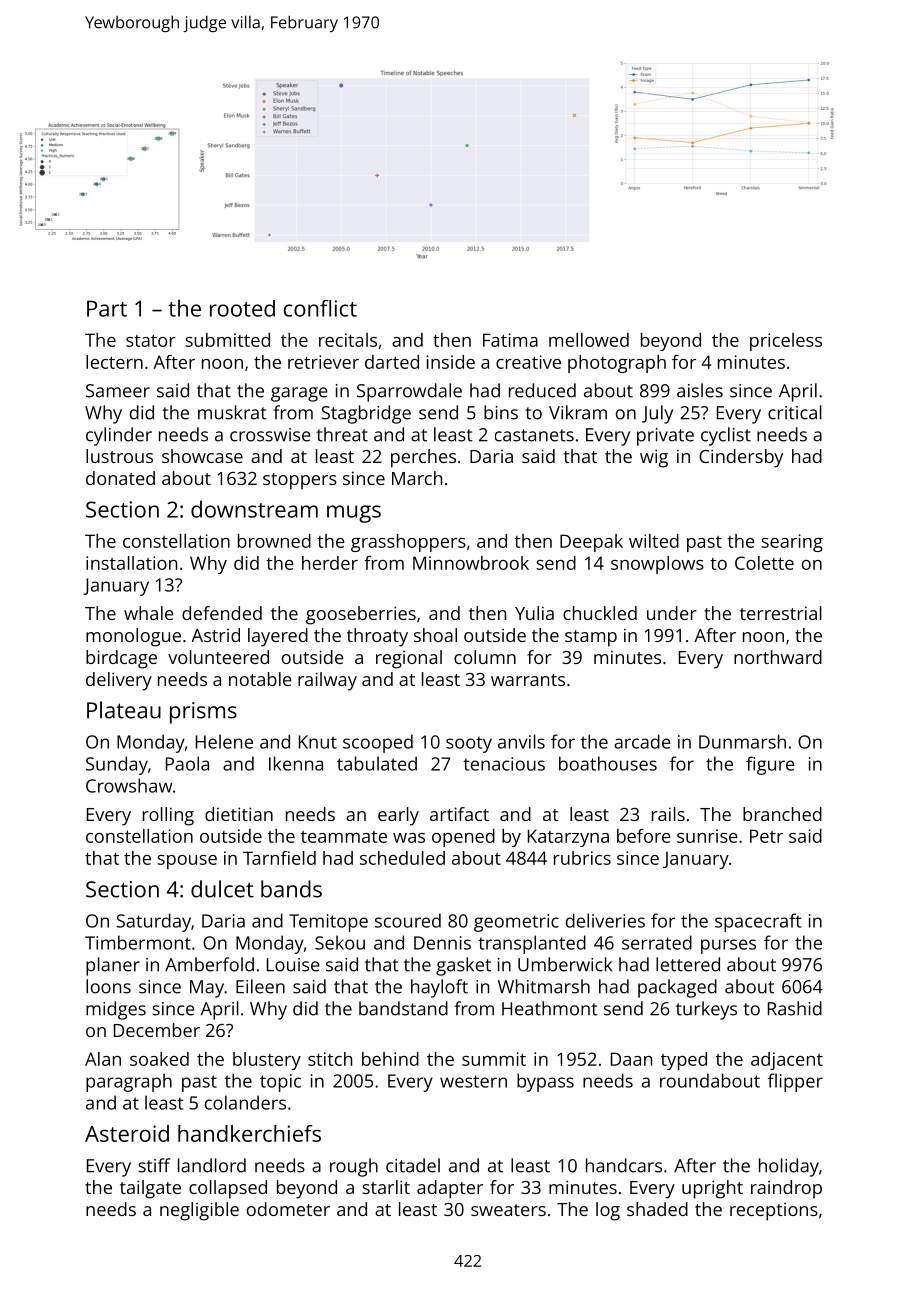 The width and height of the document is (908, 1316). I want to click on Dunmarsh, so click(742, 741).
